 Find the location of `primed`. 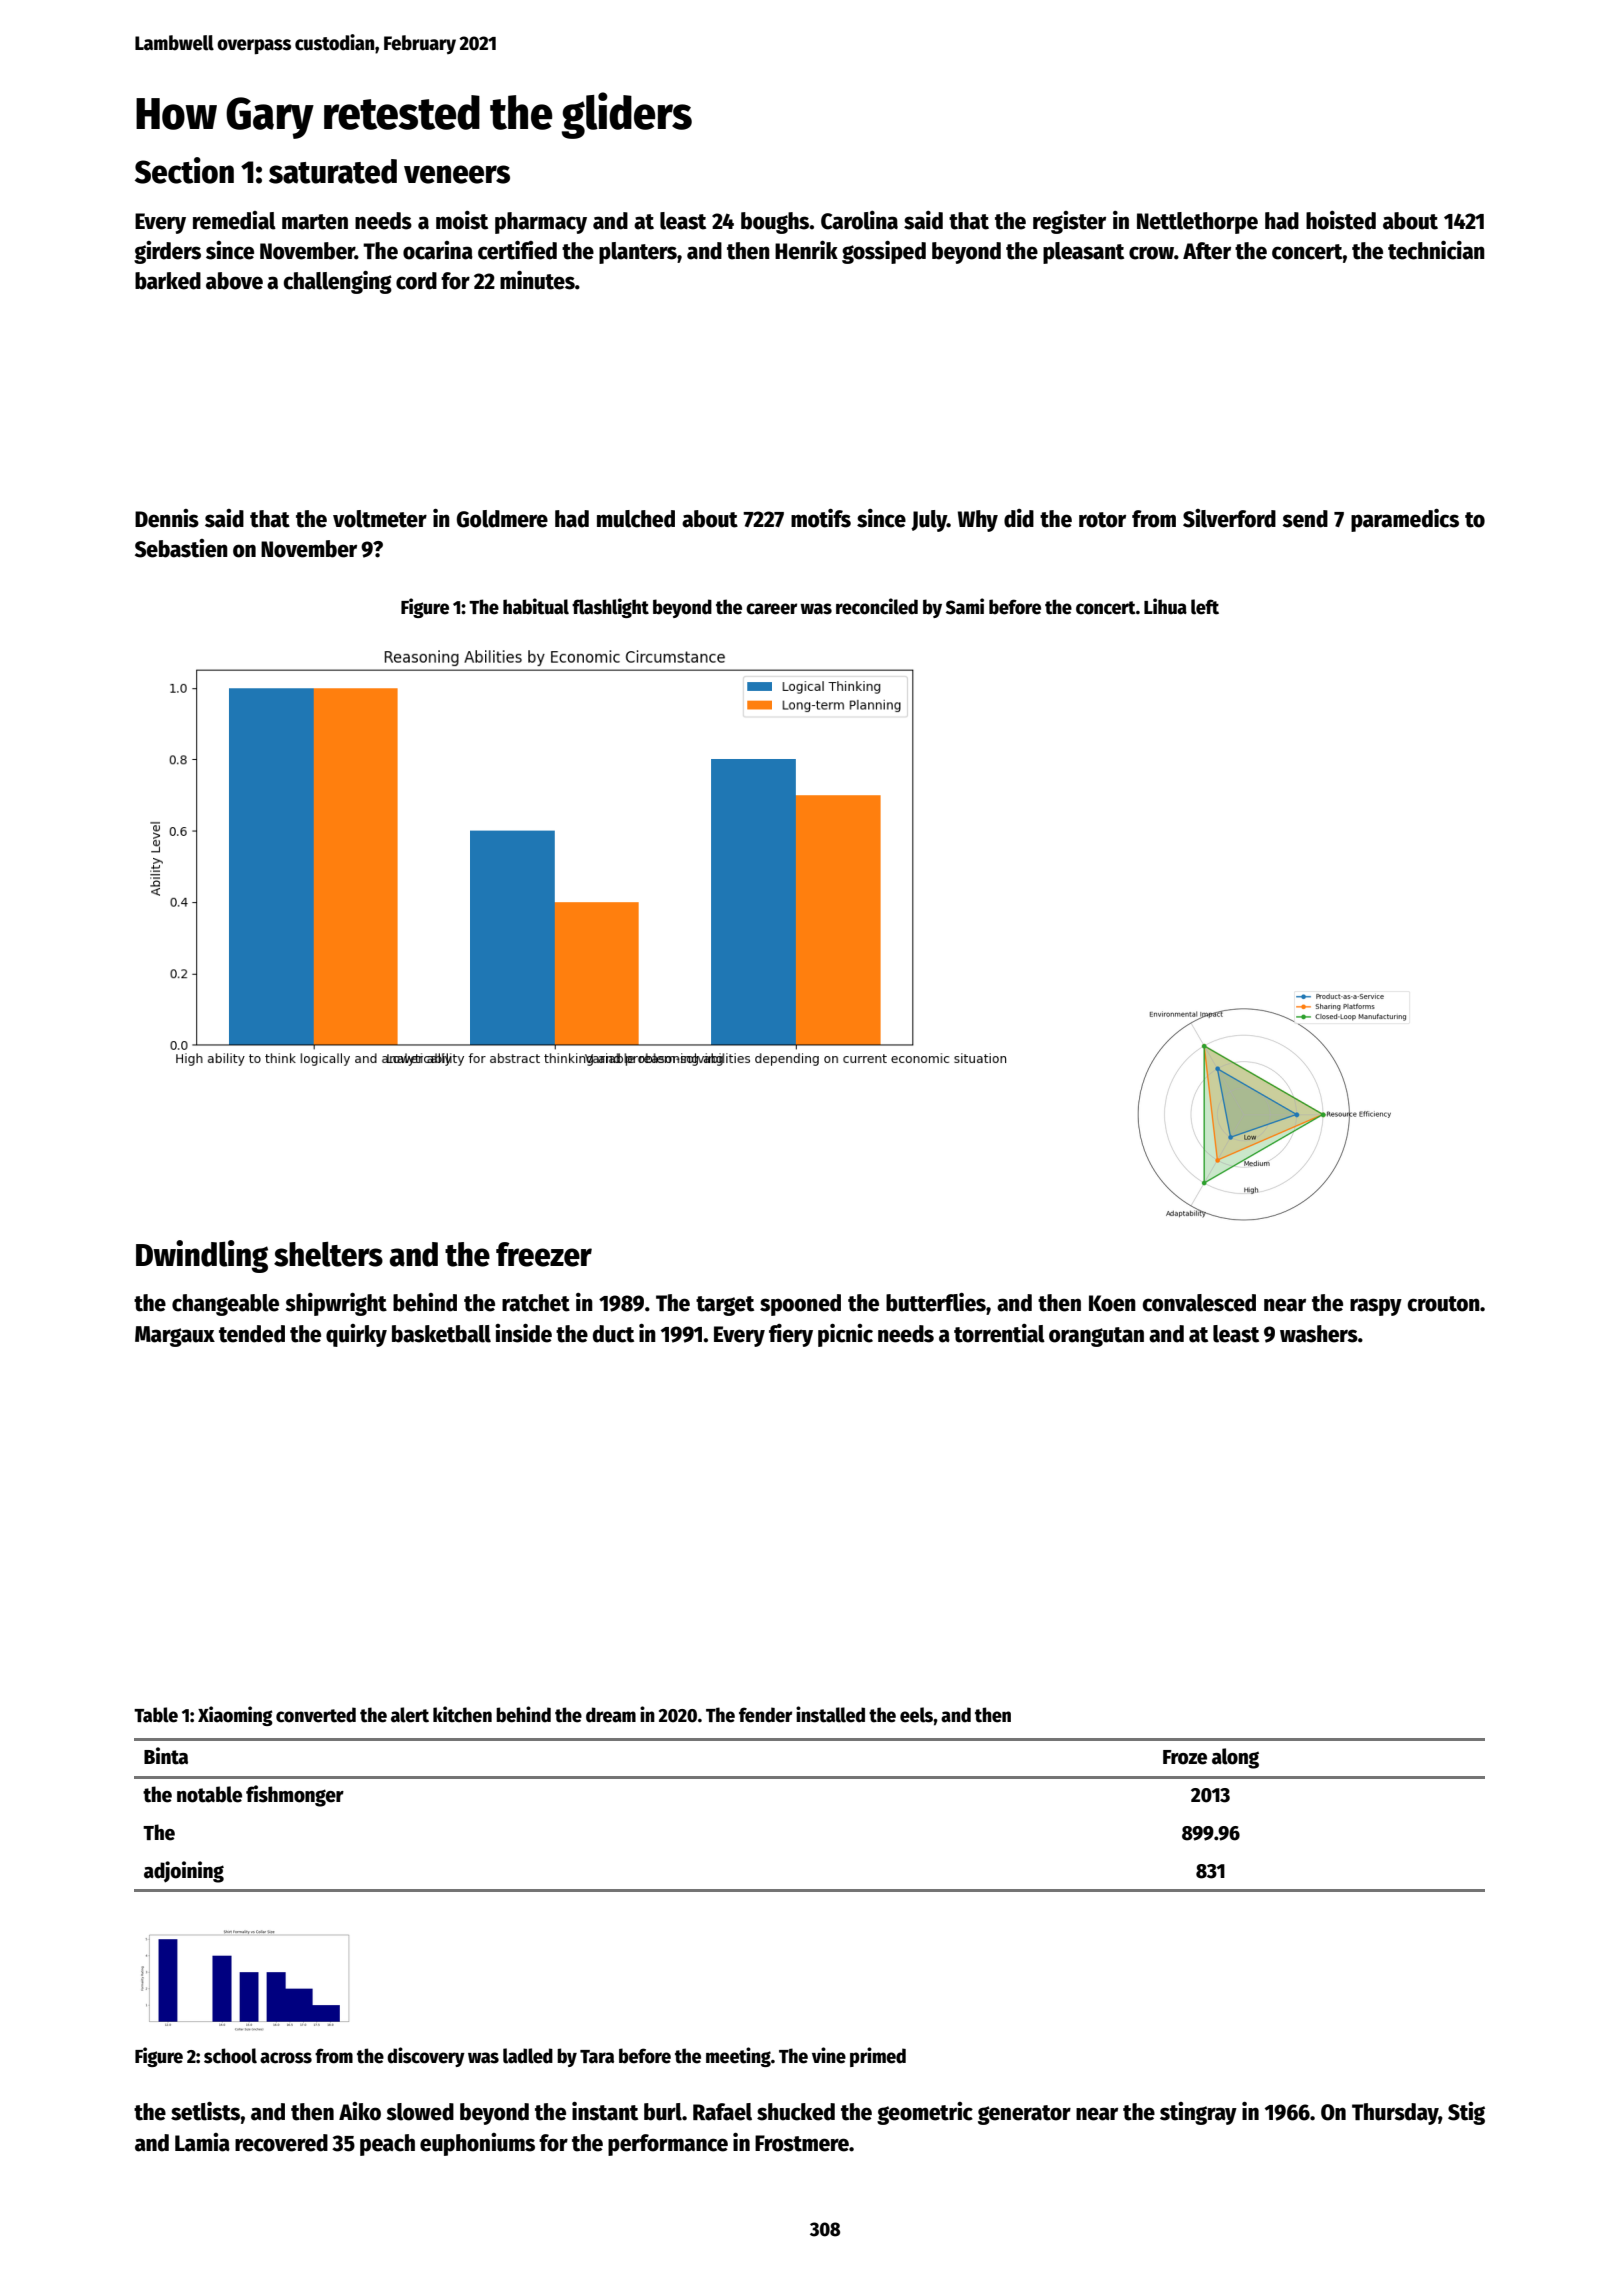

primed is located at coordinates (878, 2057).
